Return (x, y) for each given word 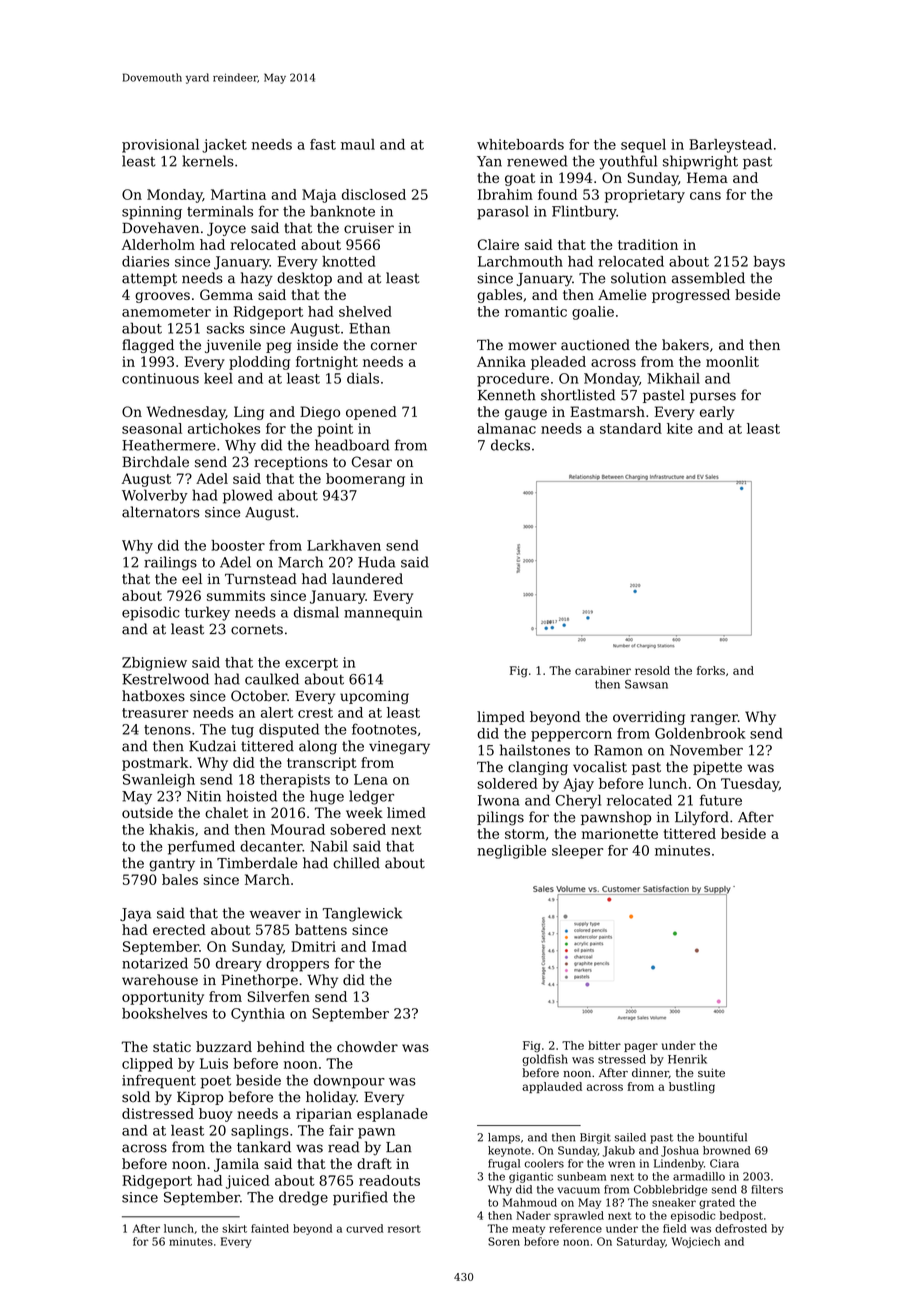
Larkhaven (344, 545)
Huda (376, 562)
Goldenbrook (700, 733)
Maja (319, 196)
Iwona (499, 800)
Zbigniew (154, 664)
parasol (503, 212)
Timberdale (257, 863)
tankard (264, 1147)
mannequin (383, 614)
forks (711, 670)
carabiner (603, 670)
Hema (707, 177)
